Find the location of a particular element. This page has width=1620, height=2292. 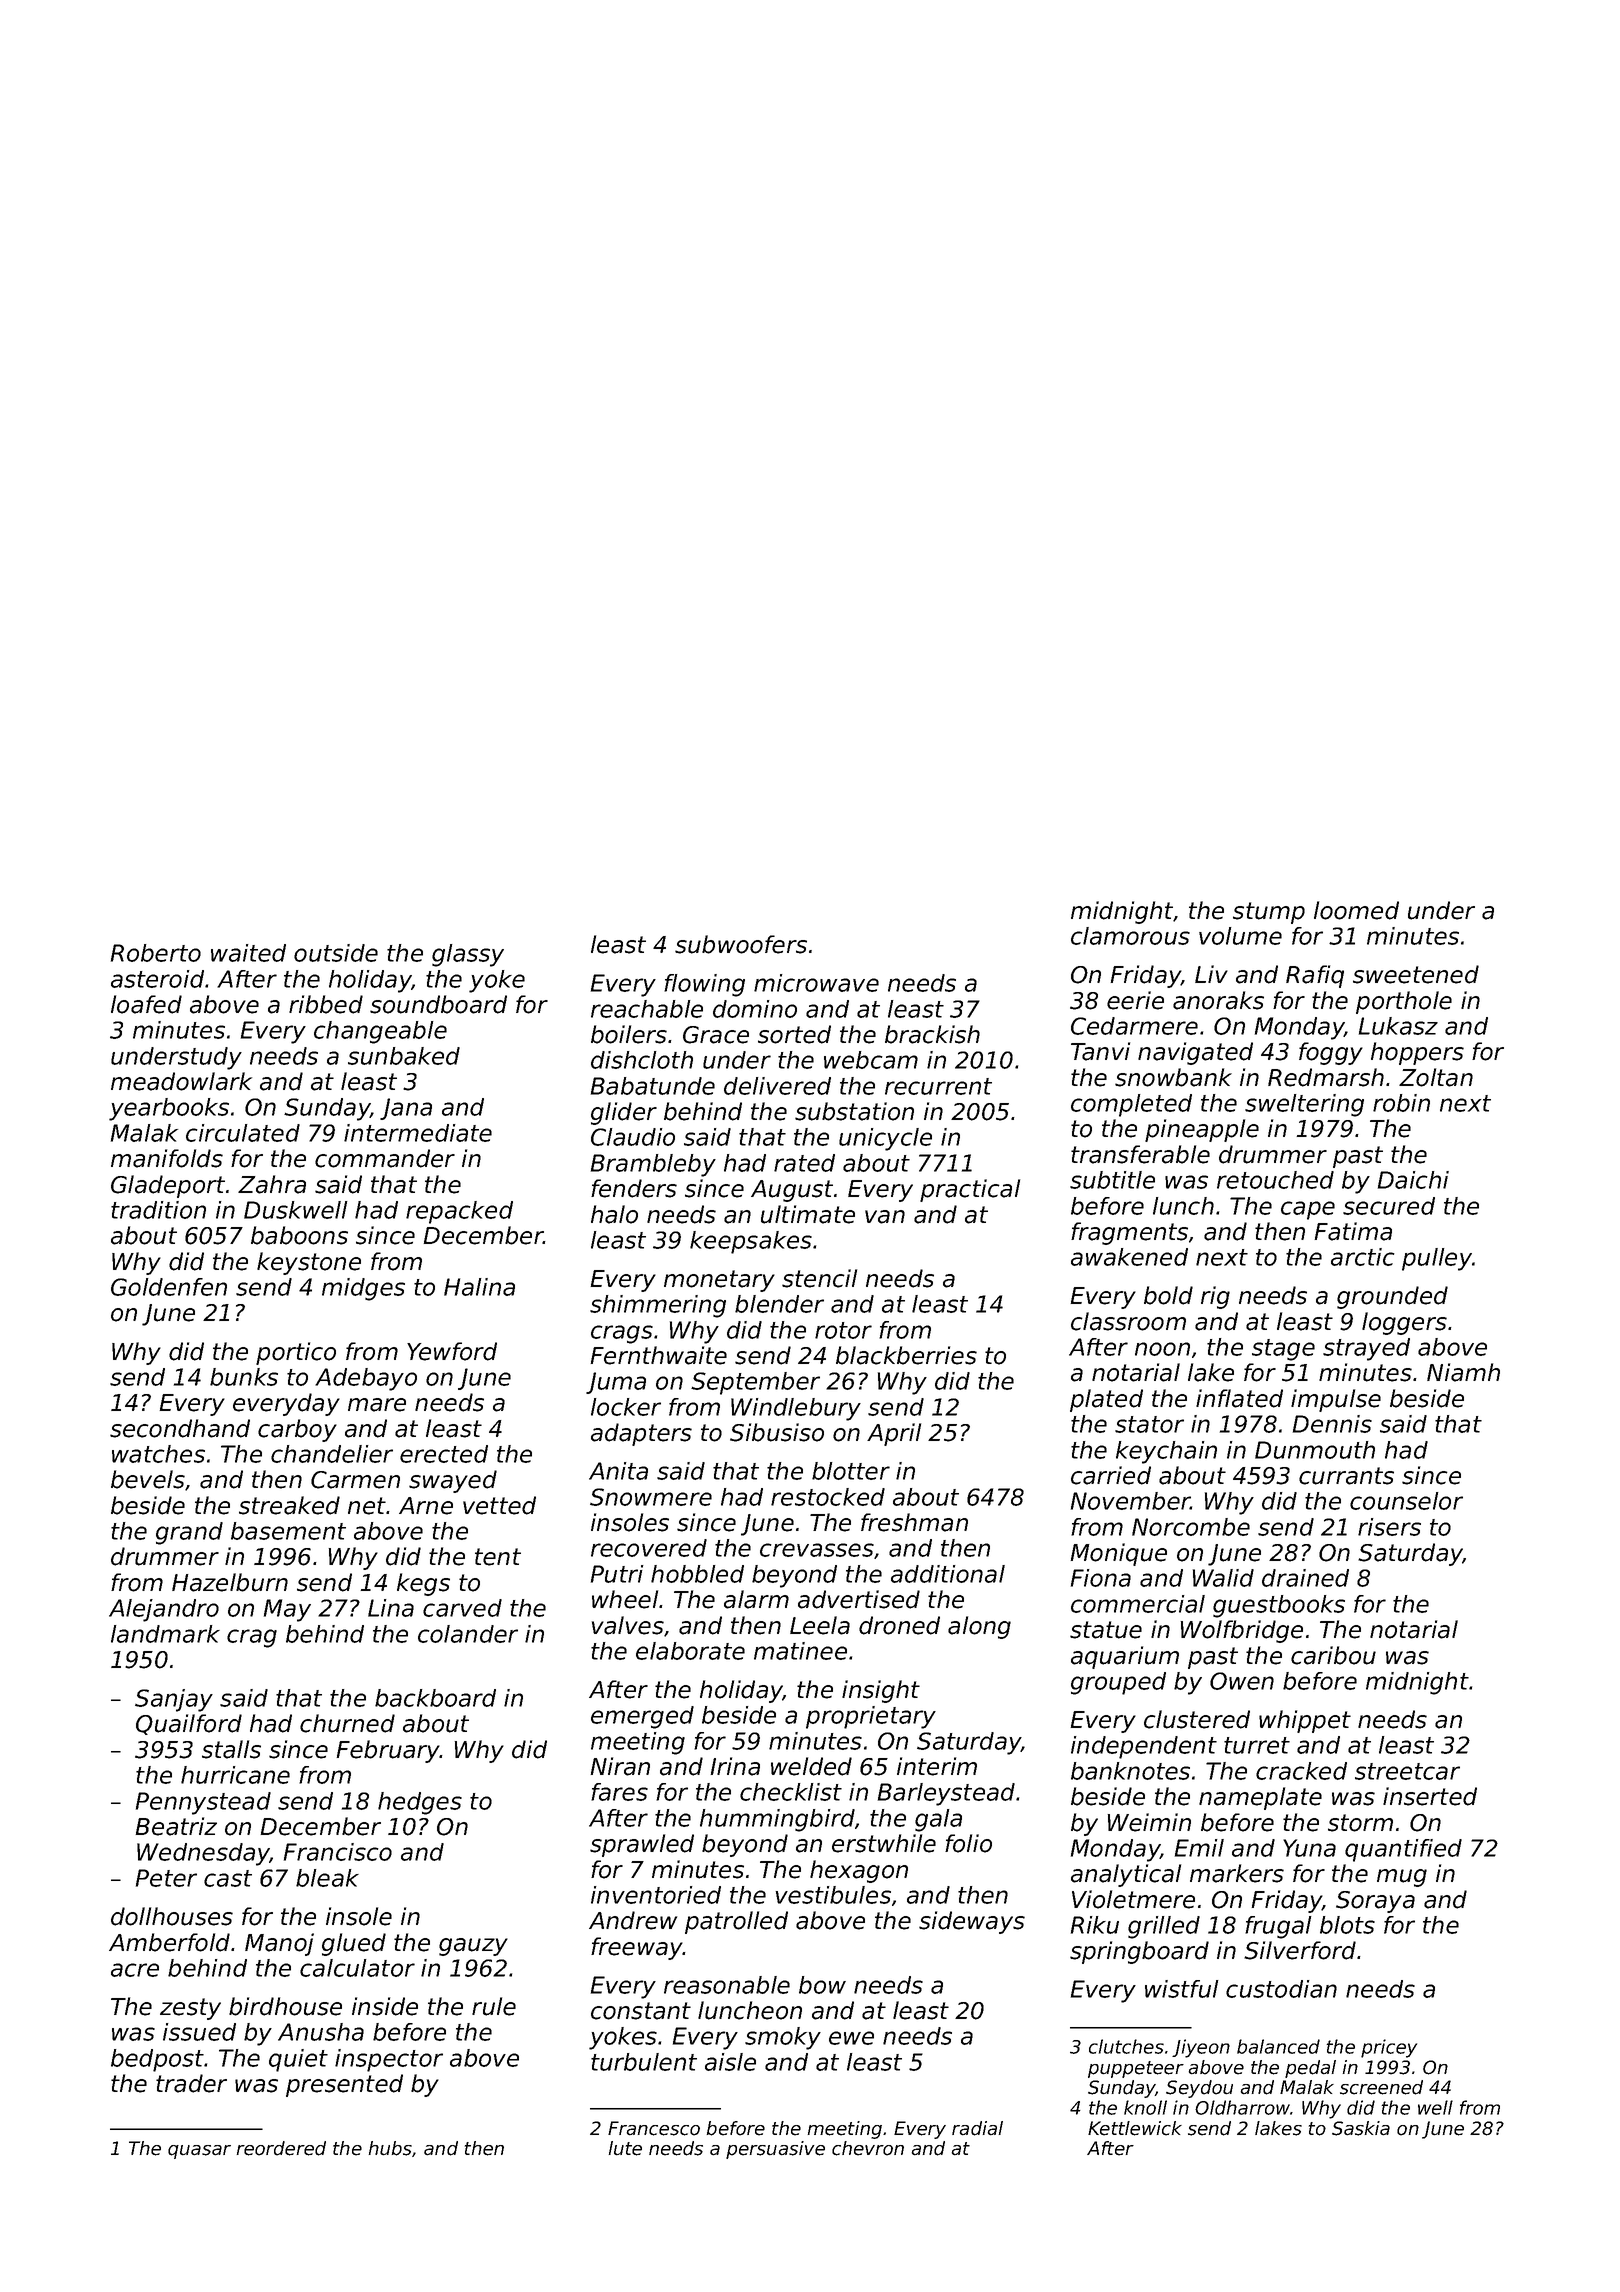

inside is located at coordinates (385, 2006).
